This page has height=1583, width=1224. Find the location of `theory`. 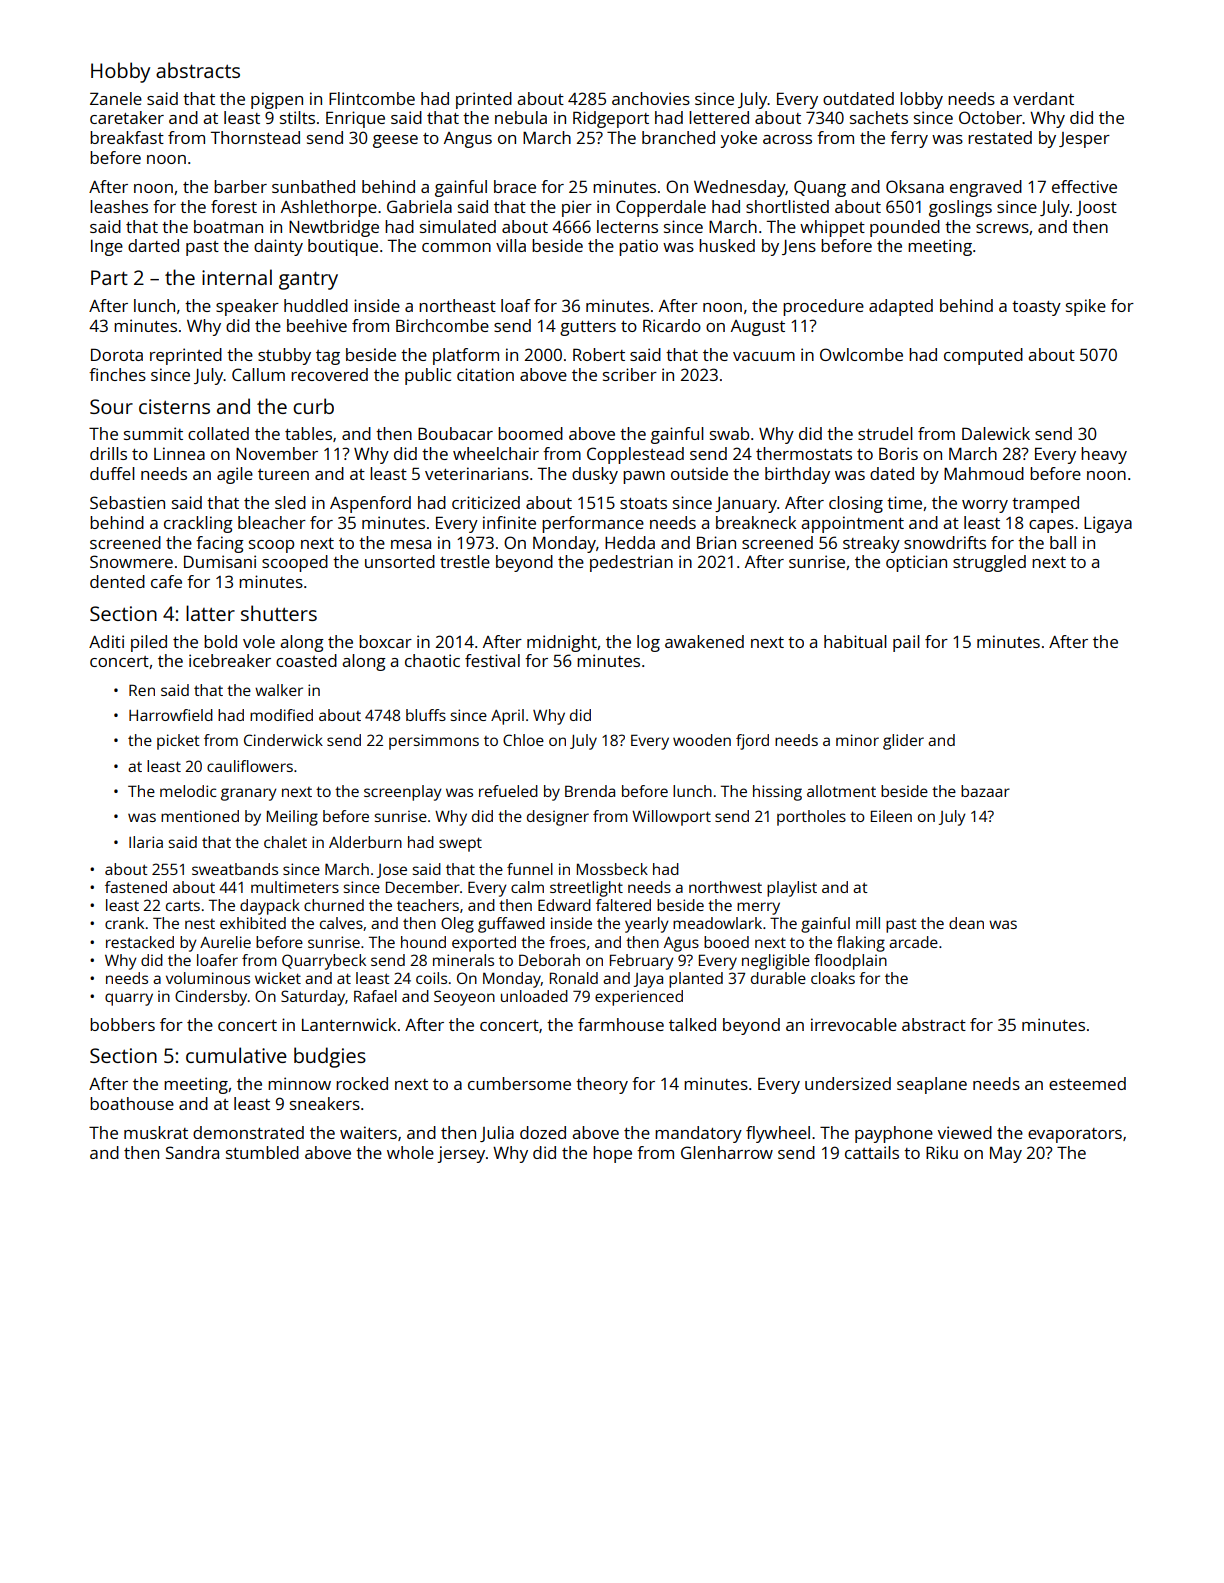

theory is located at coordinates (602, 1085).
